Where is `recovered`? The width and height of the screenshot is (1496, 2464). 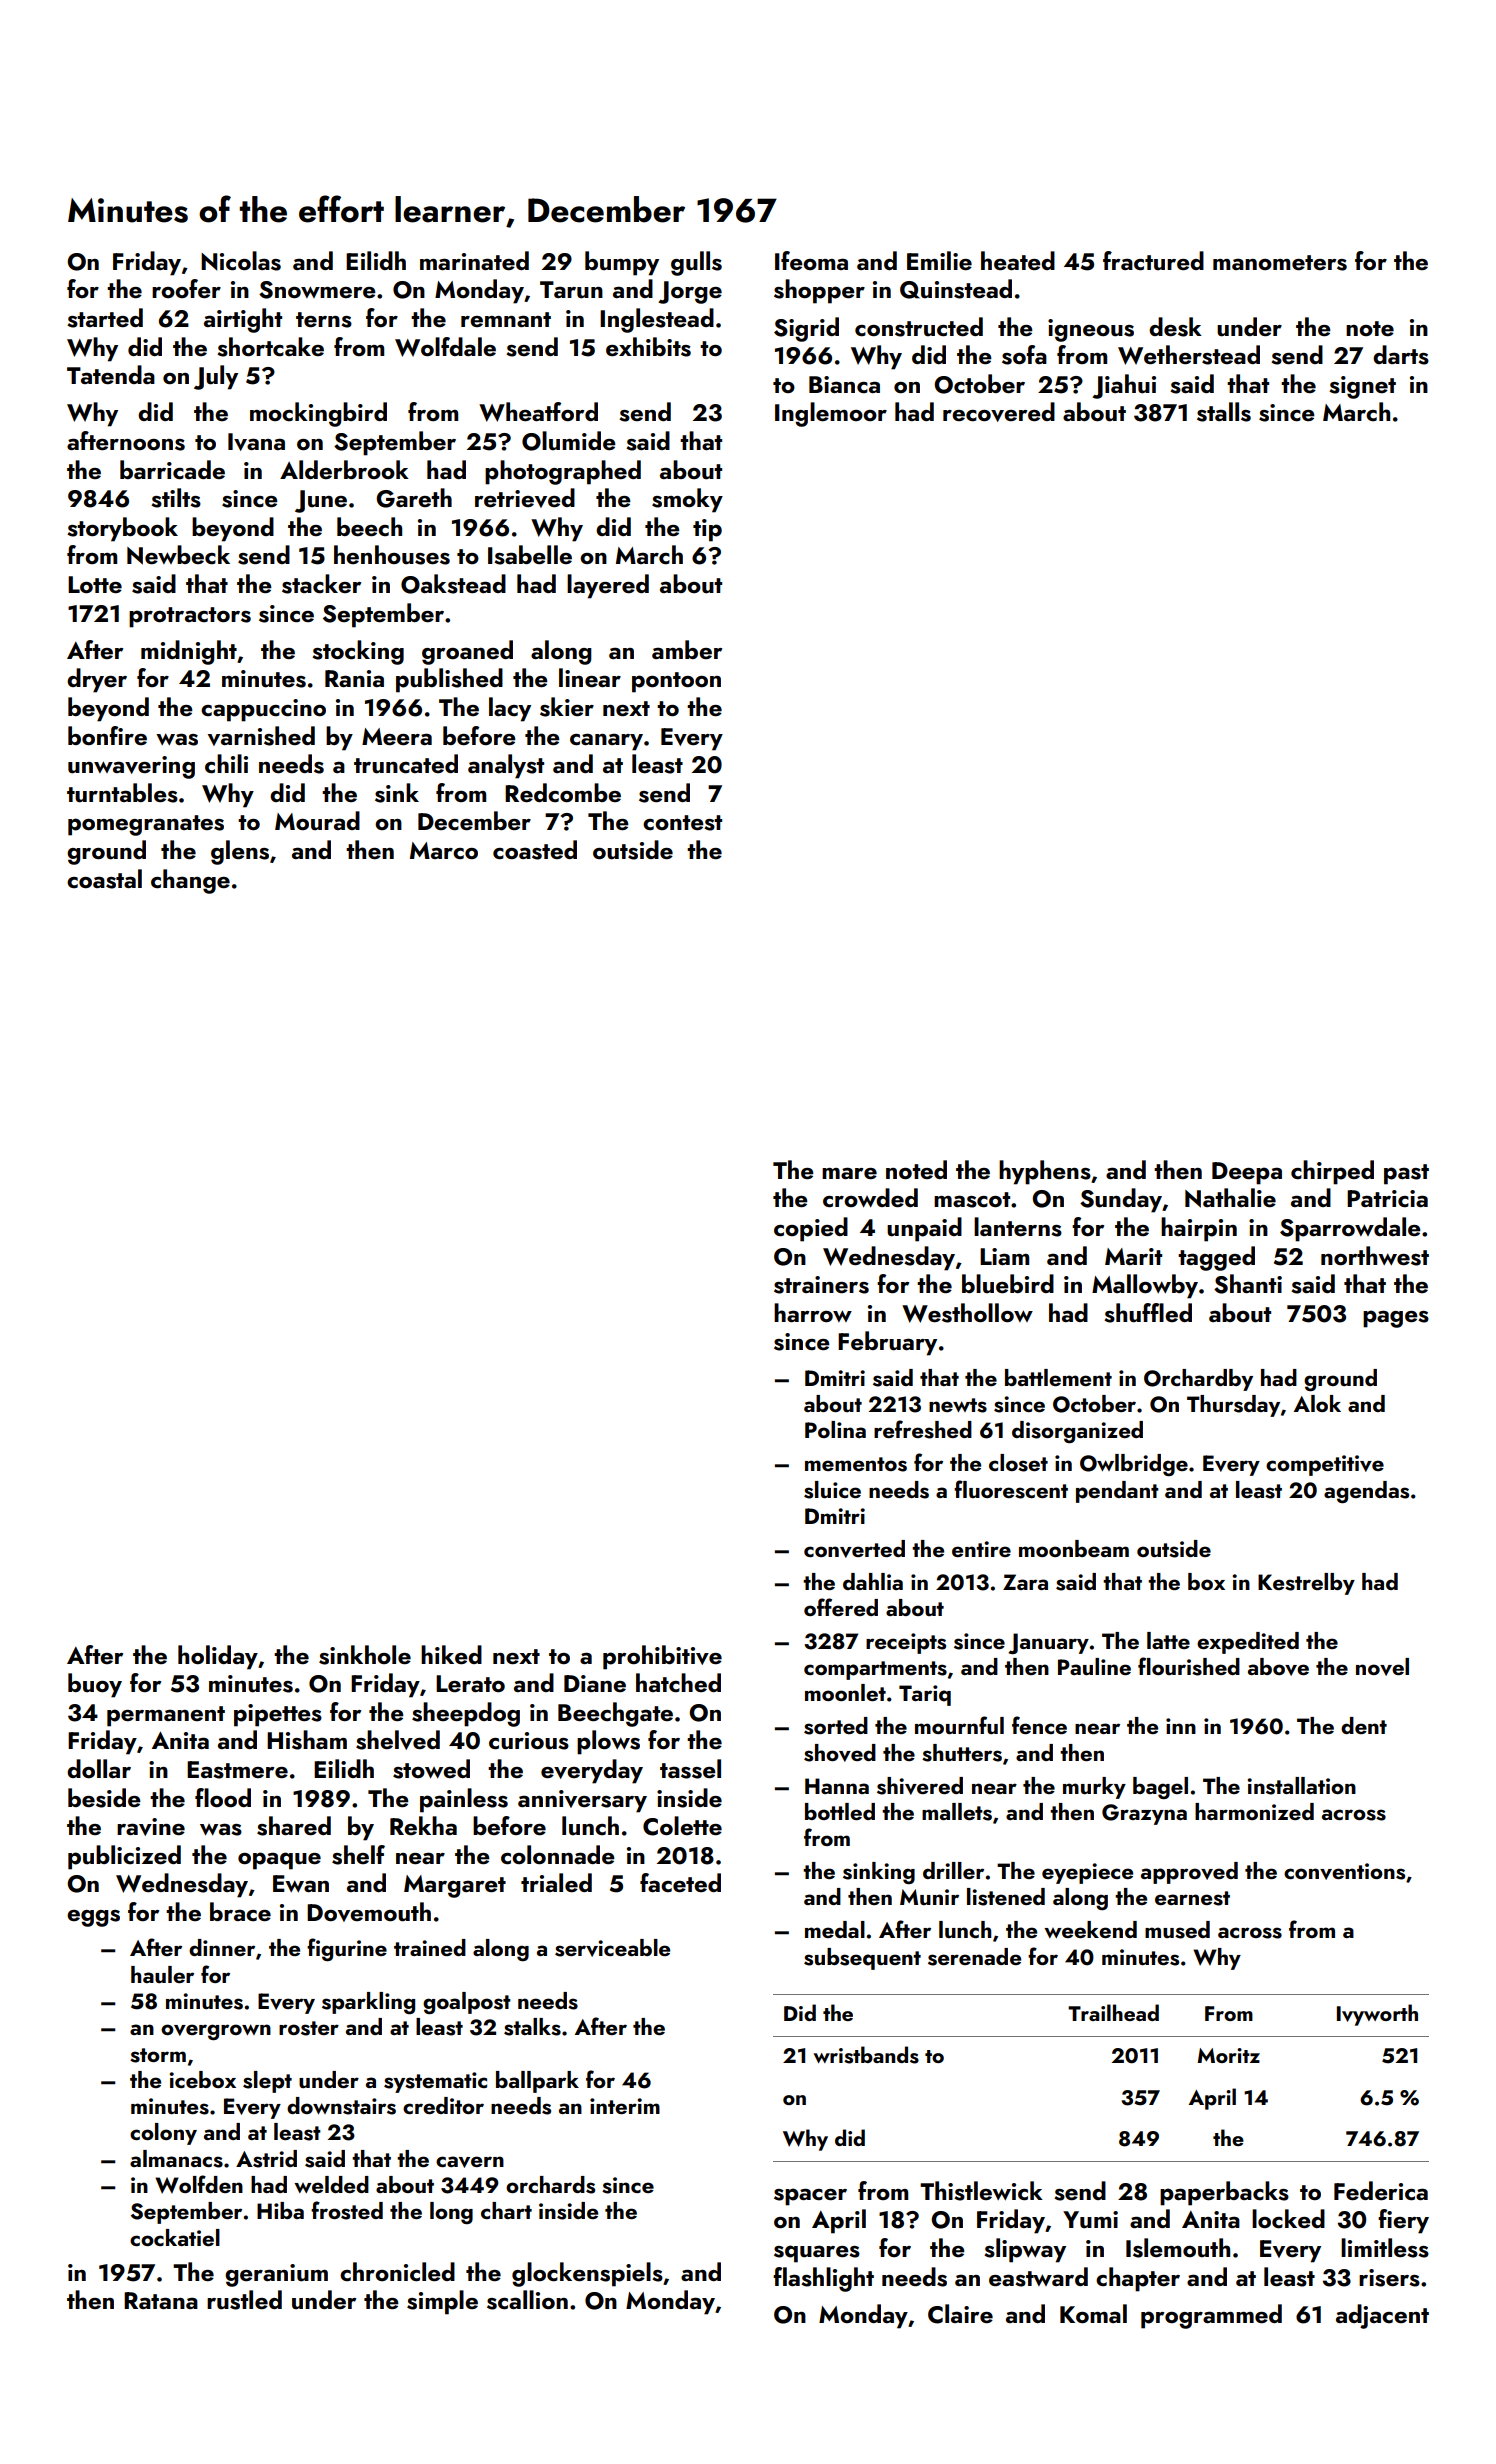 recovered is located at coordinates (999, 412).
